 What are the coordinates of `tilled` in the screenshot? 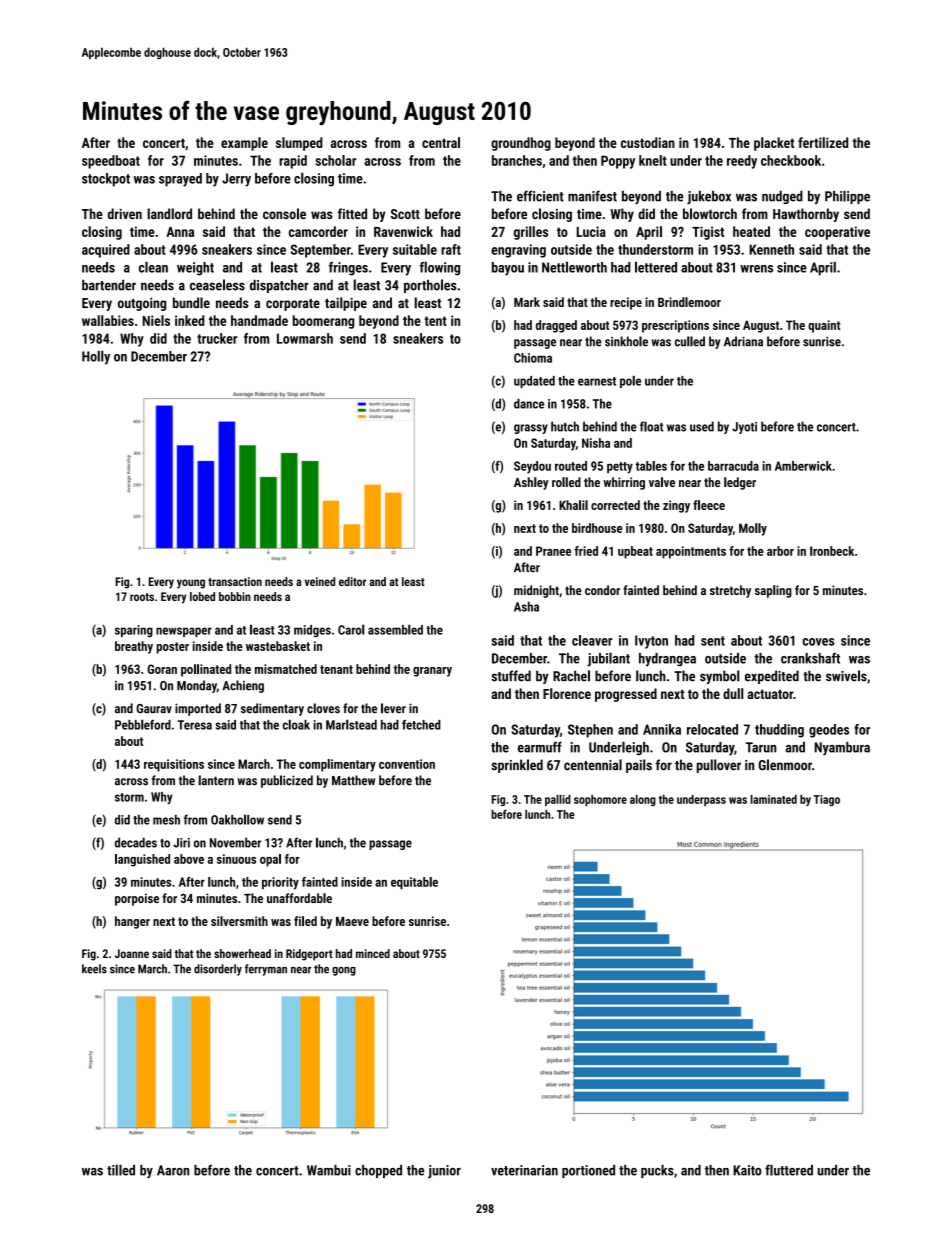 It's located at (121, 1170).
